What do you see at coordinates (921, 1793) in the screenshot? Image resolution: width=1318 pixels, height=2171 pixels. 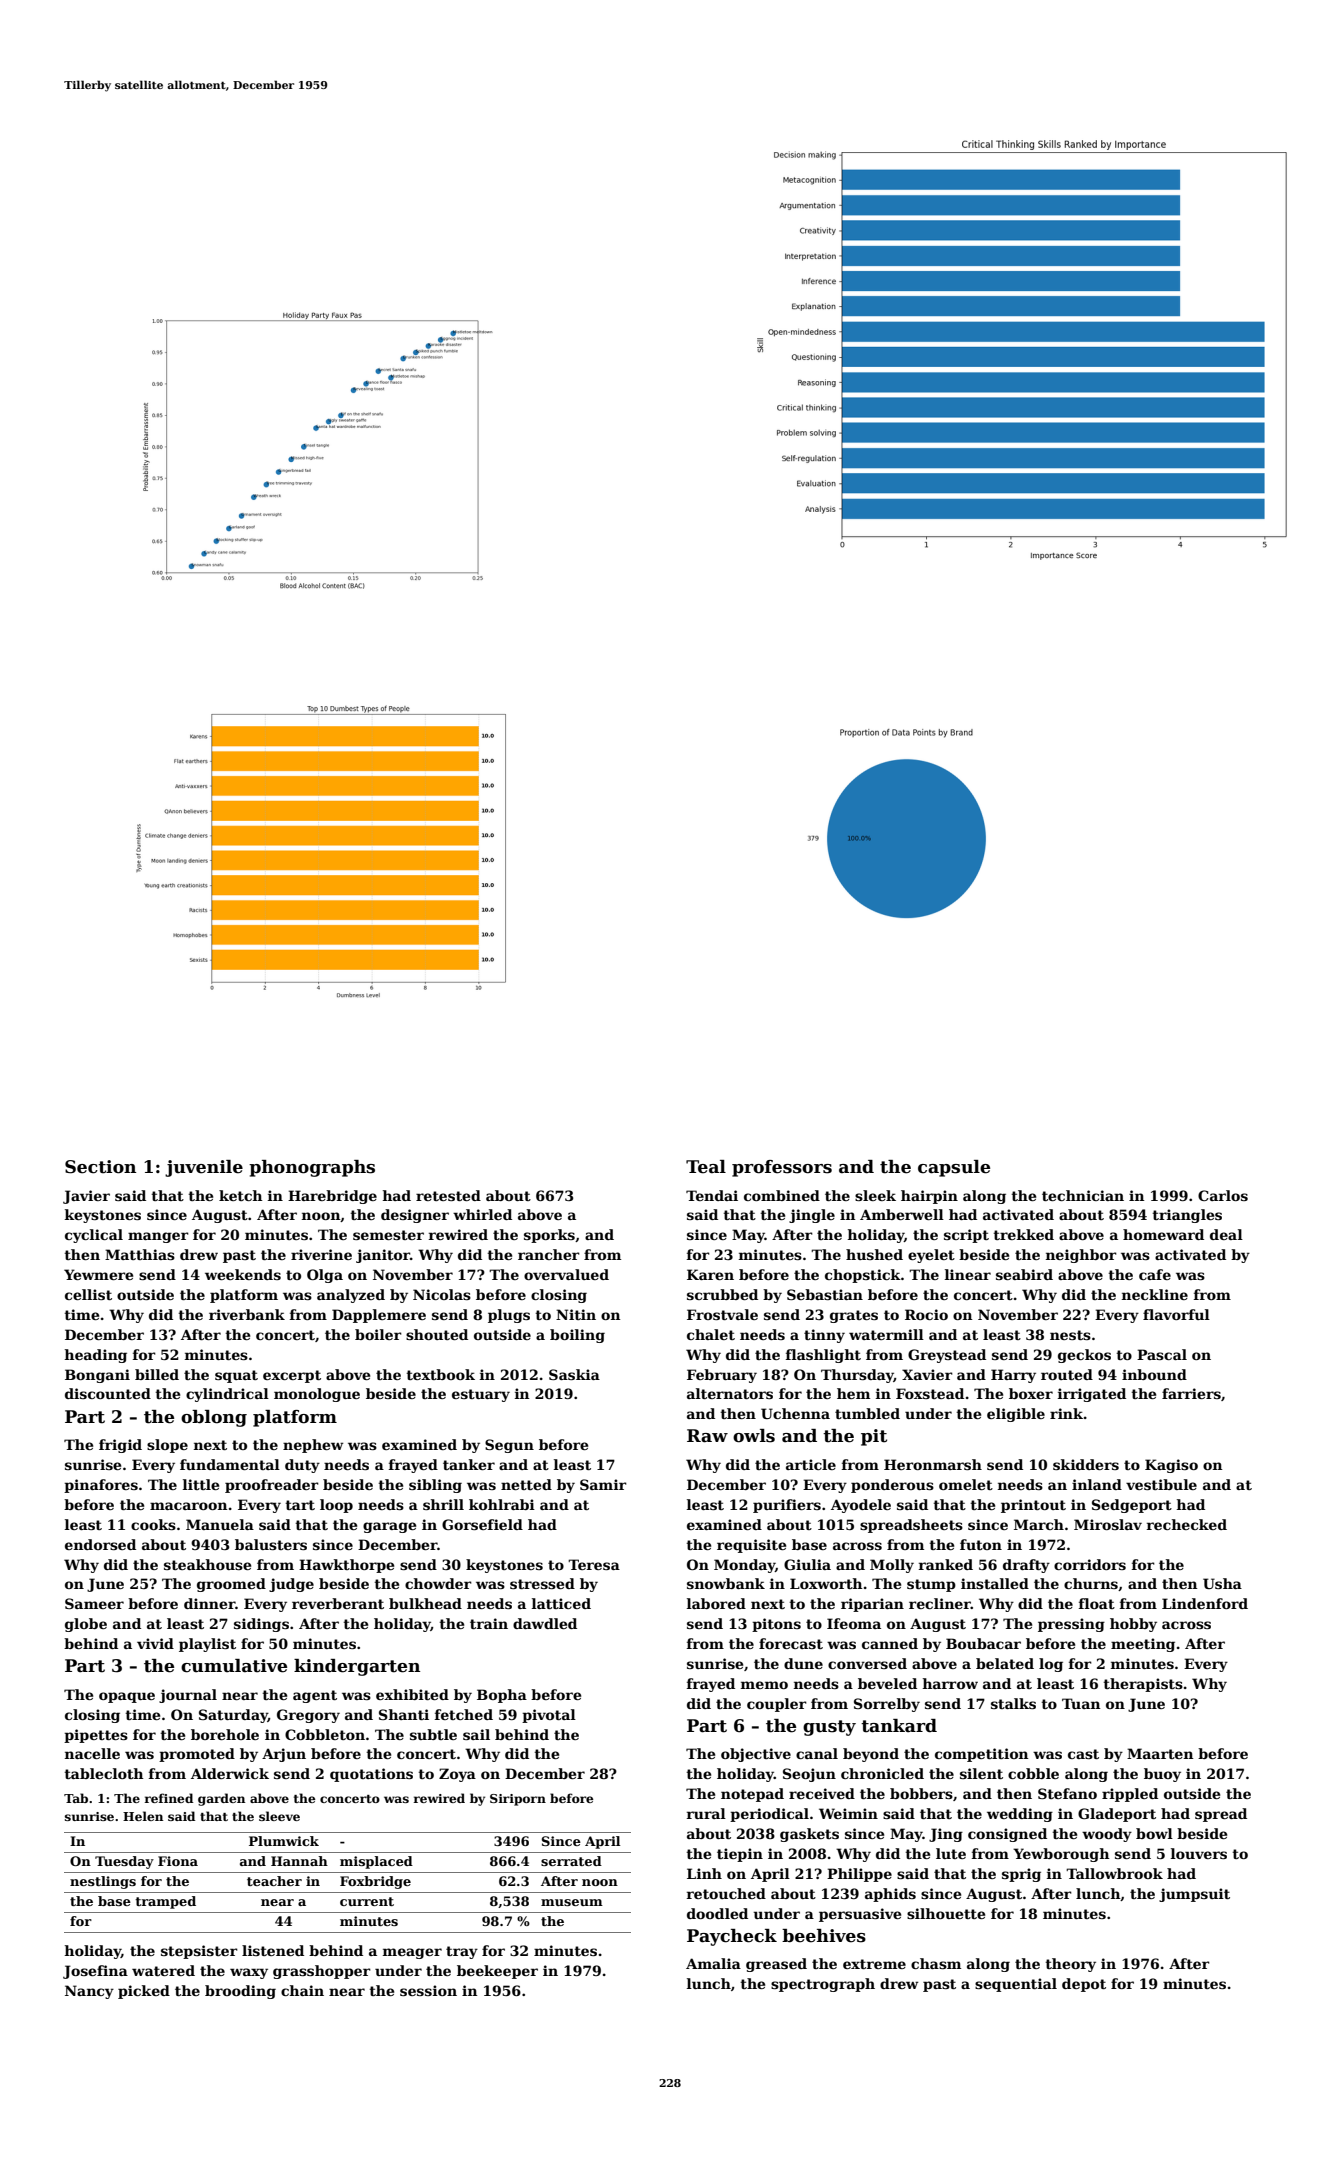 I see `bobbers` at bounding box center [921, 1793].
